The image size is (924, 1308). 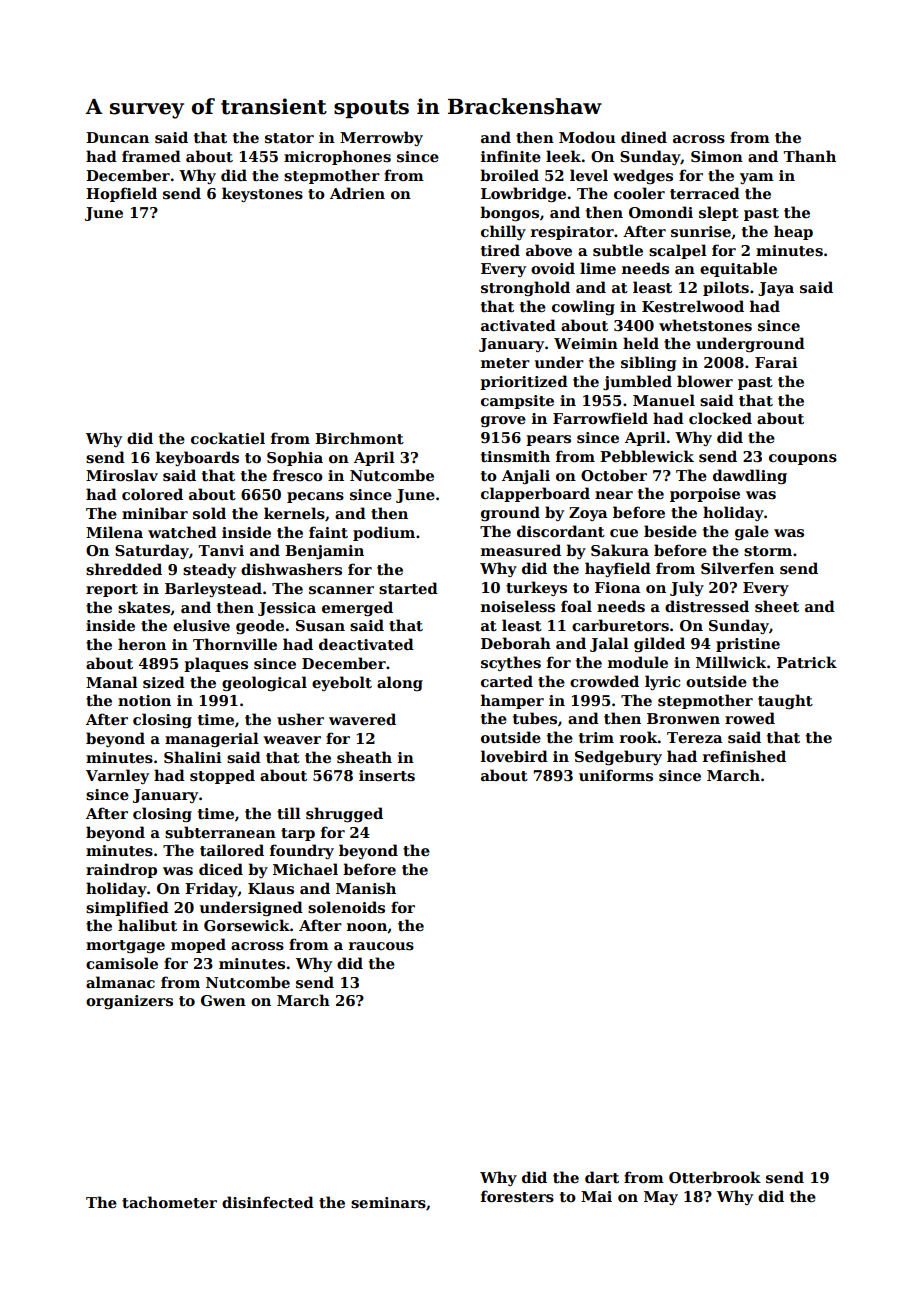 What do you see at coordinates (220, 832) in the image?
I see `subterranean` at bounding box center [220, 832].
